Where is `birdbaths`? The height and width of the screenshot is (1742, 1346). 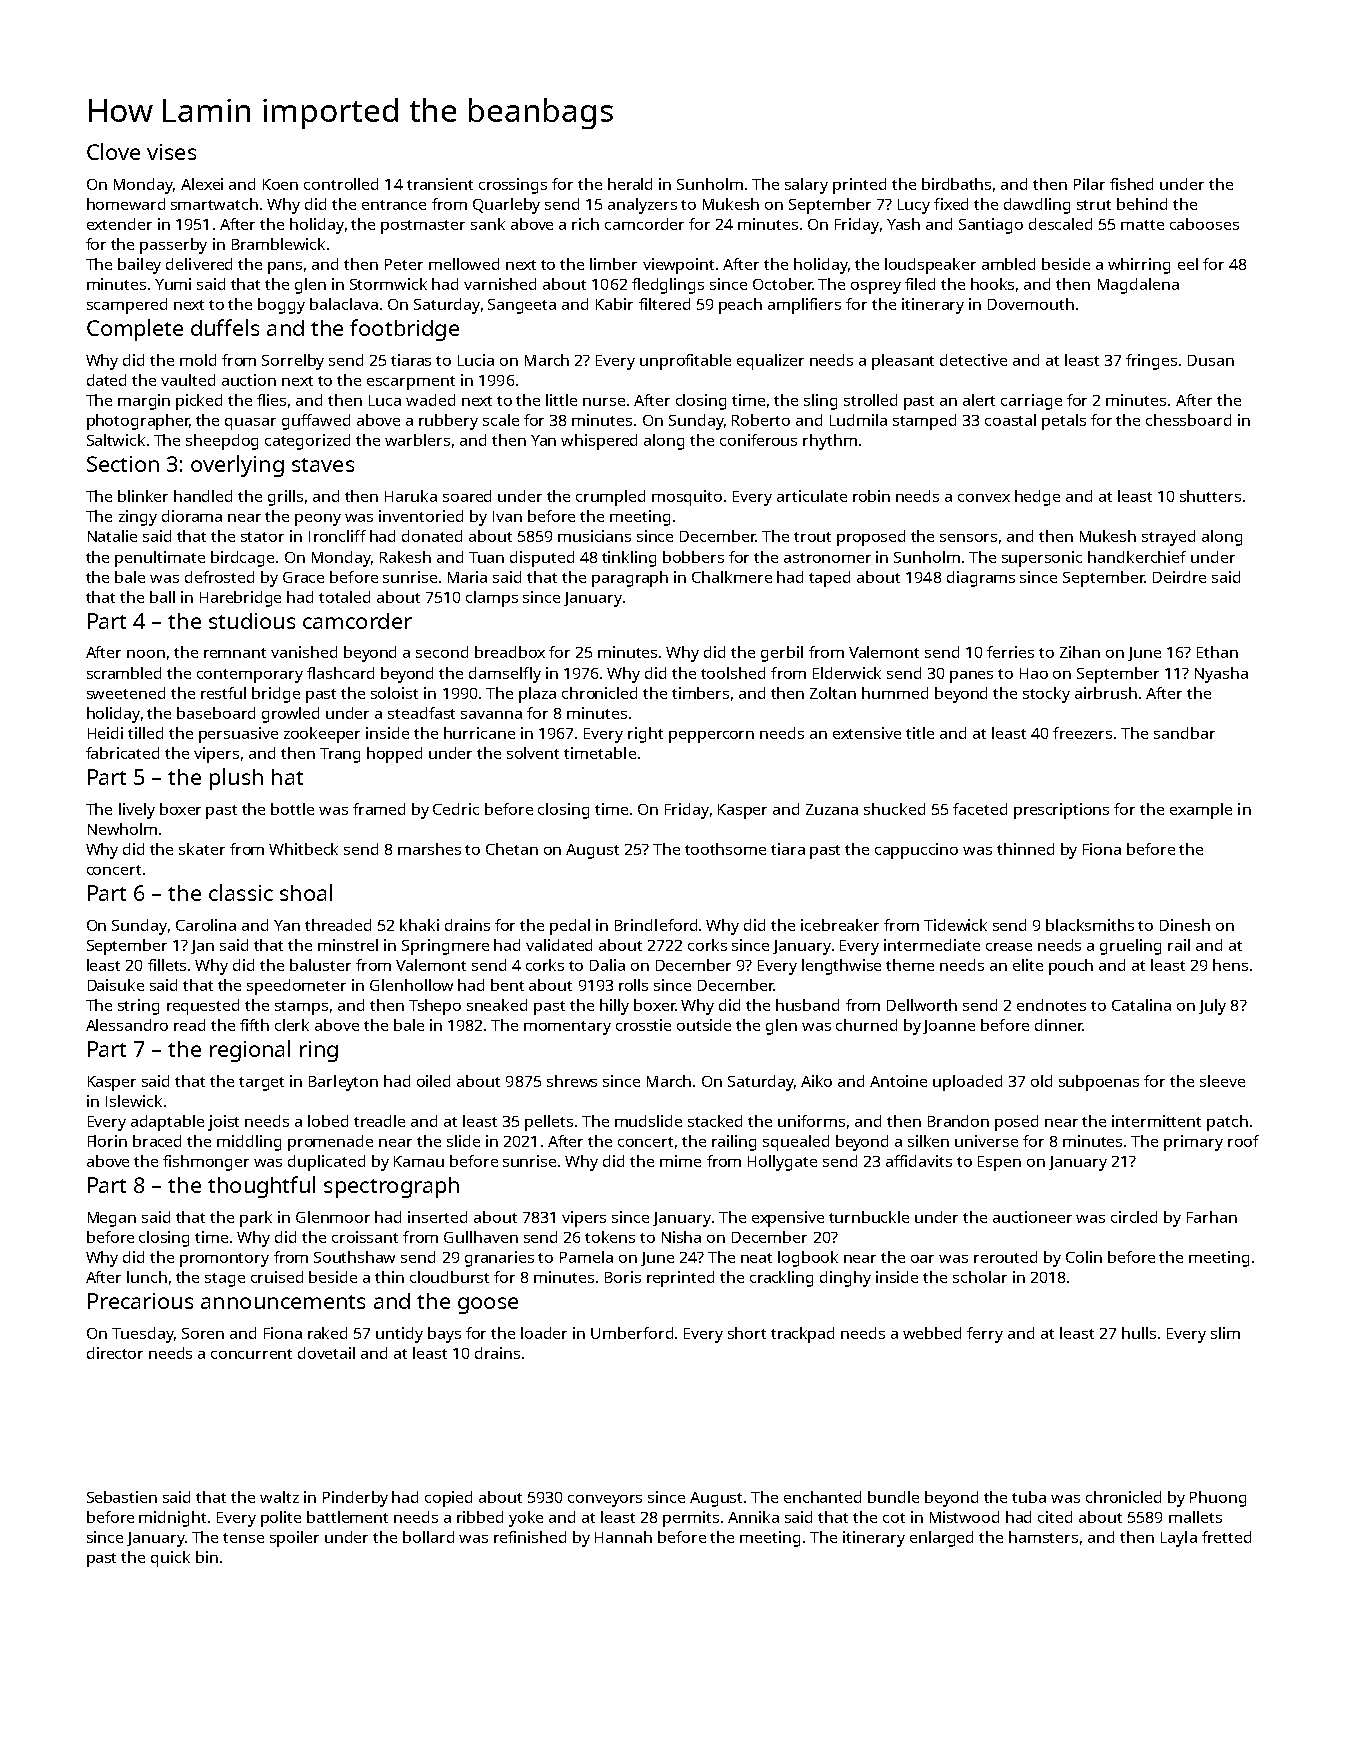
birdbaths is located at coordinates (956, 184).
